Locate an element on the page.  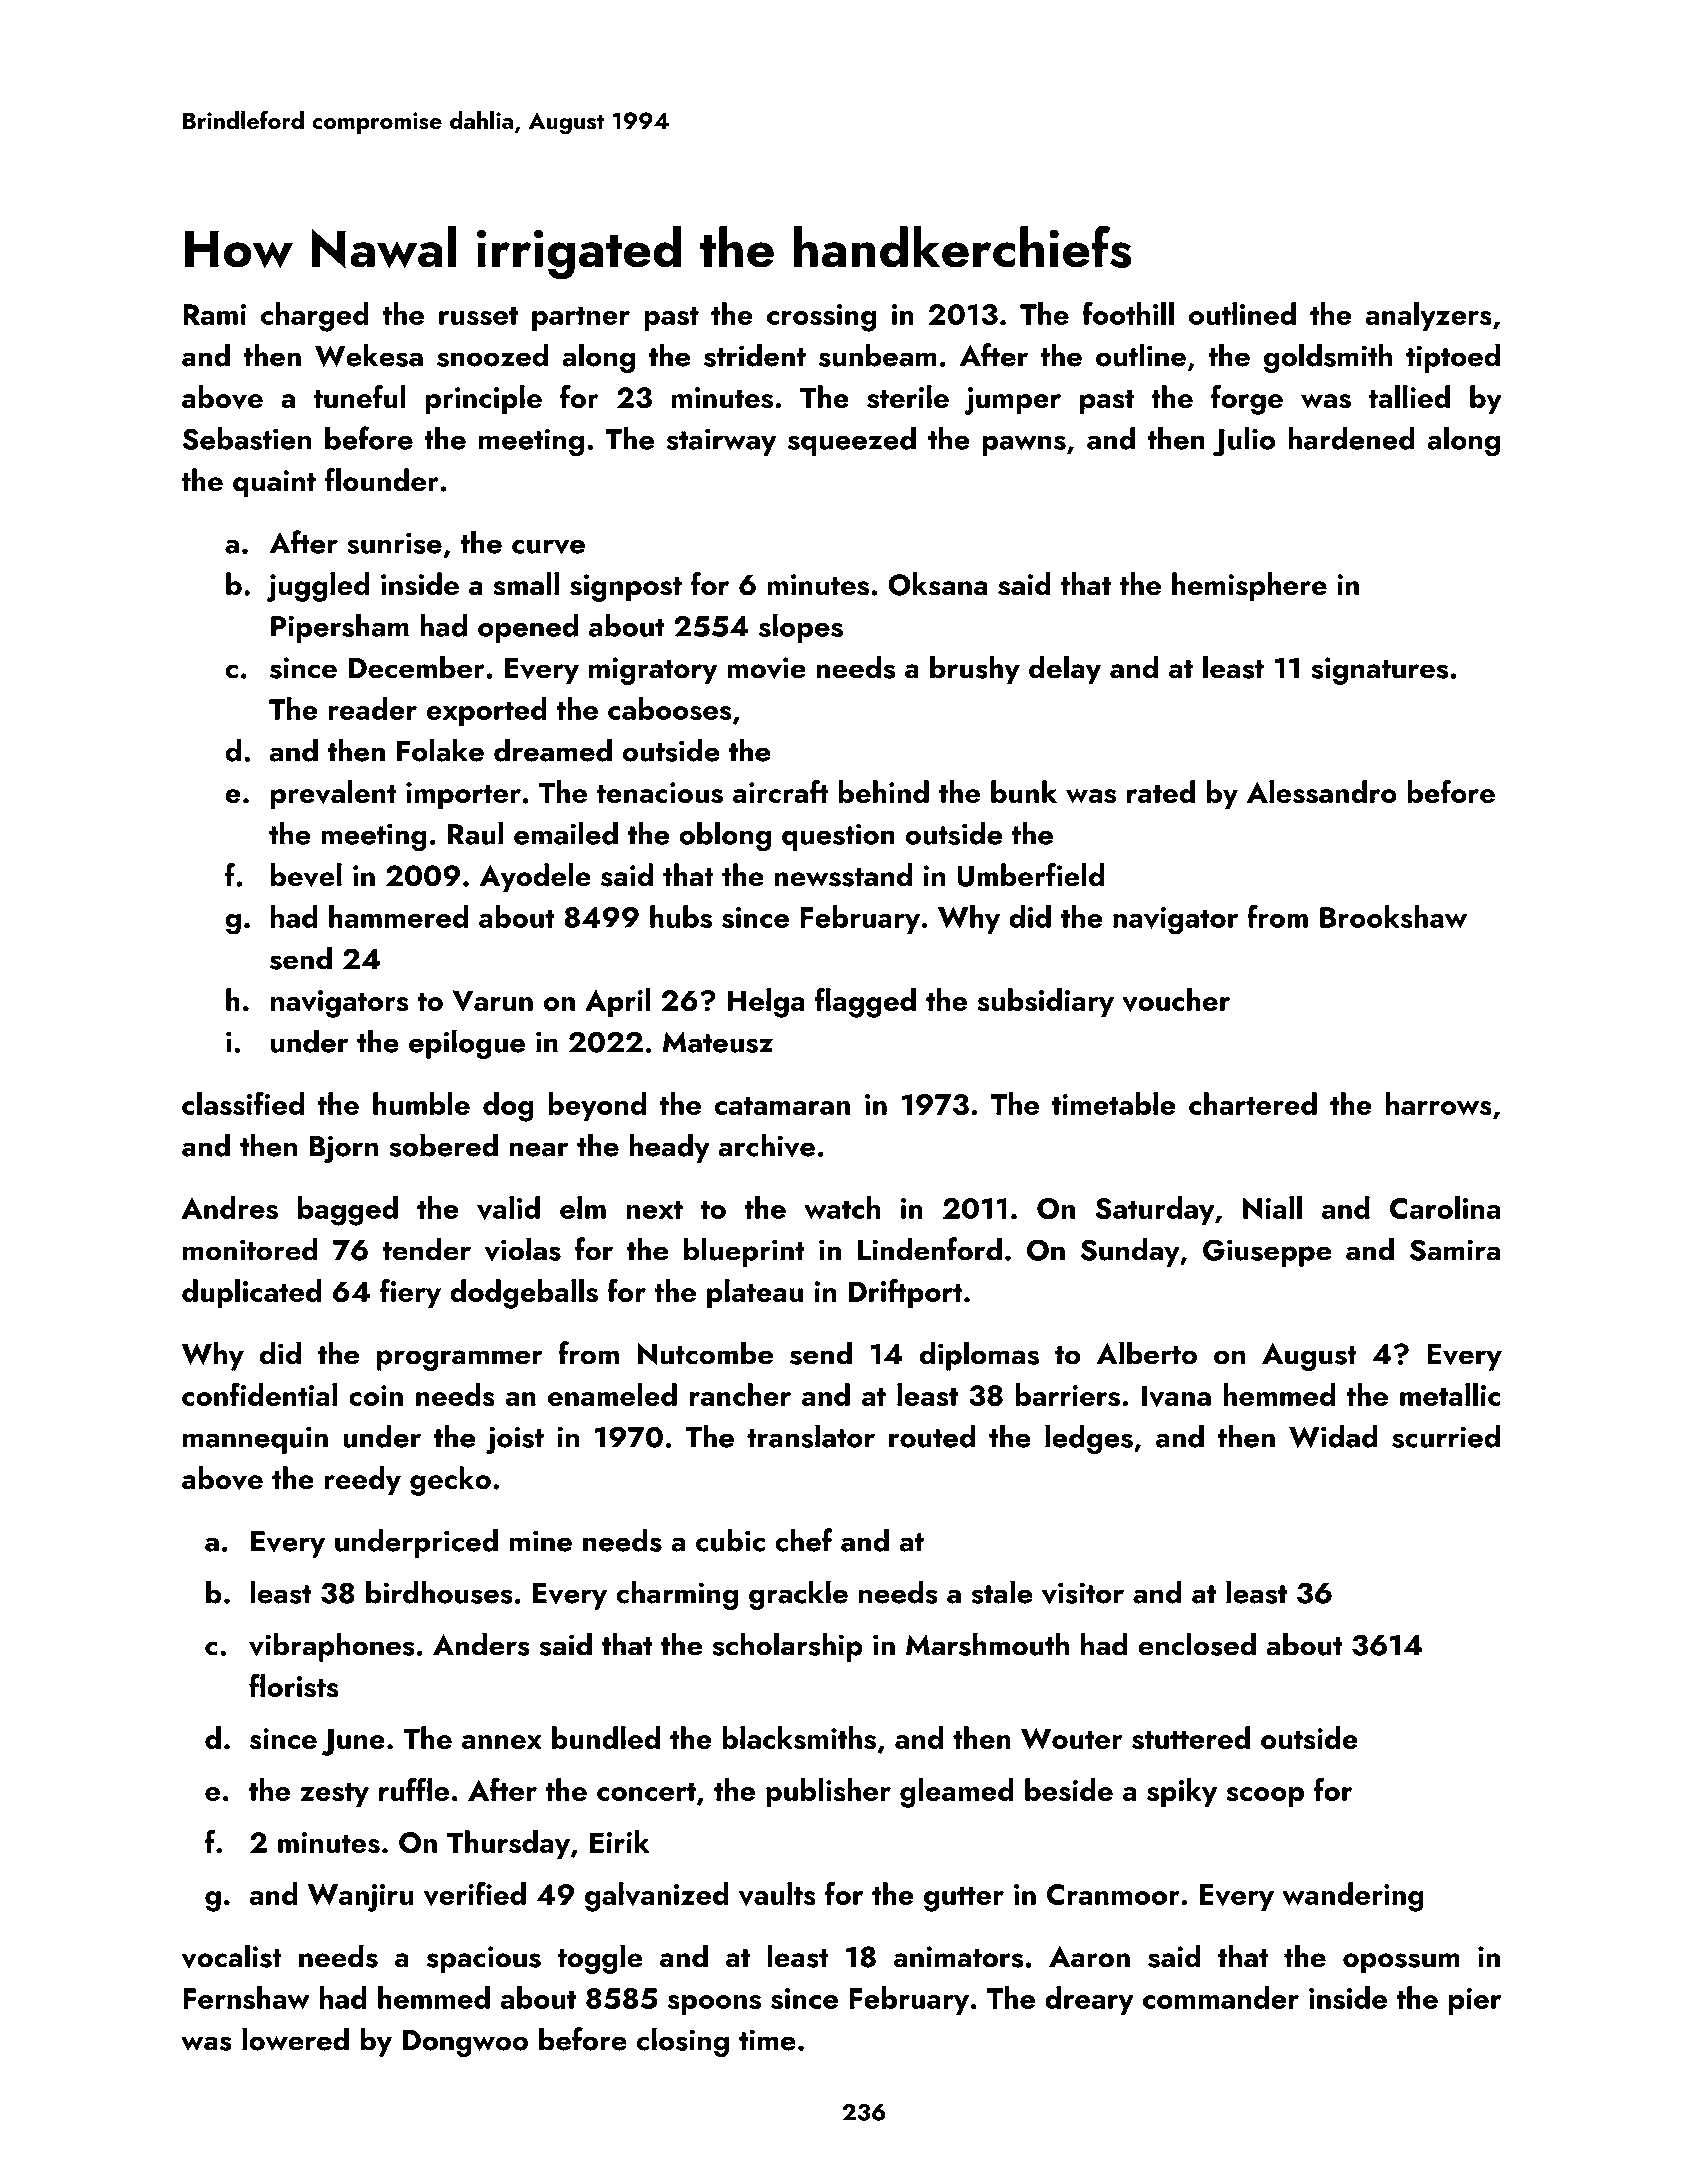
chartered is located at coordinates (1253, 1103).
